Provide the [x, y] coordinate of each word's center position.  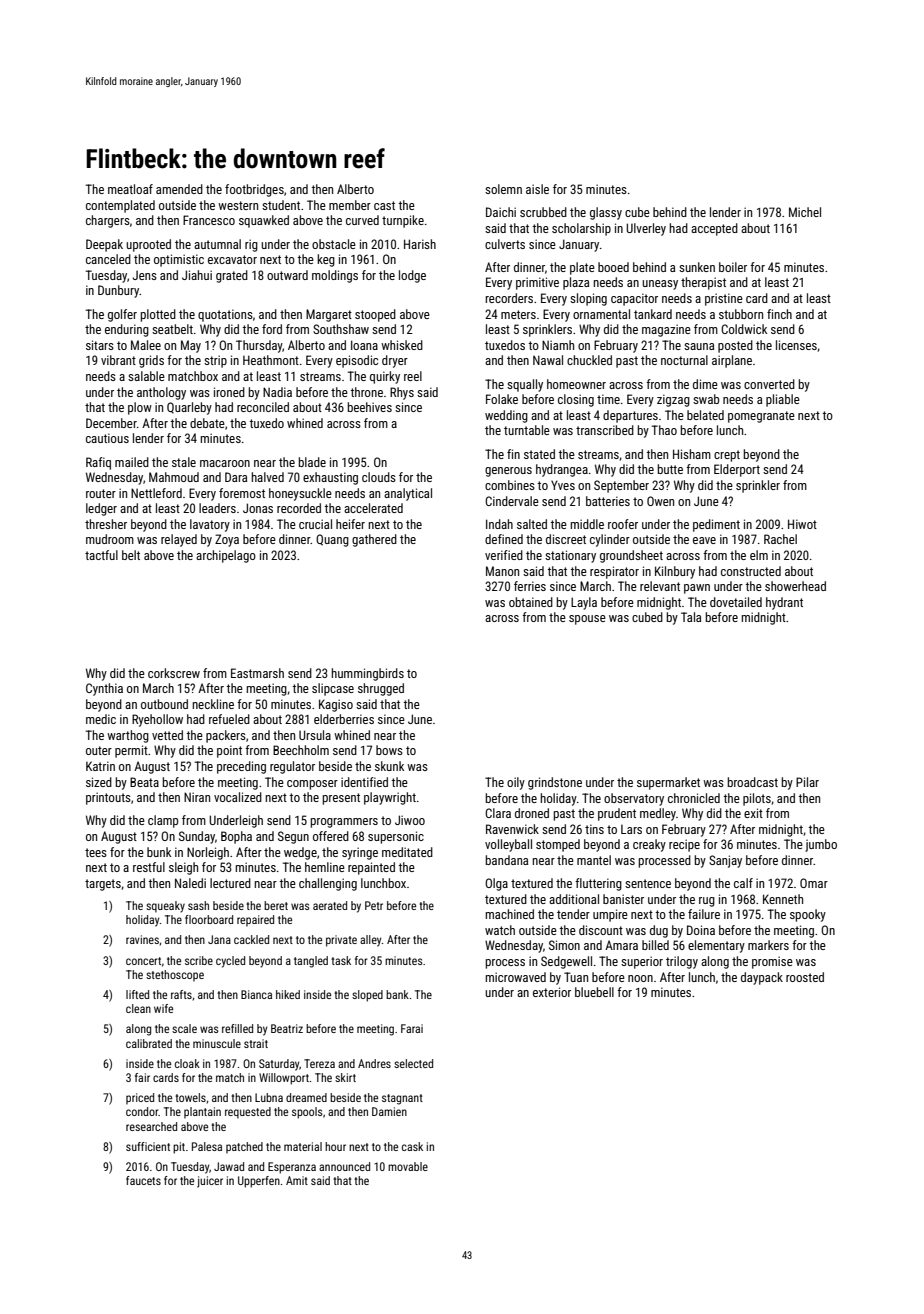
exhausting [330, 478]
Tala [691, 617]
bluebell [594, 992]
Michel [805, 212]
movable [408, 1166]
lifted [137, 994]
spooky [808, 915]
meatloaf [130, 189]
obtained [531, 602]
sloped [367, 996]
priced [140, 1099]
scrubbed [543, 212]
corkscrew [174, 673]
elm [759, 555]
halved [267, 477]
